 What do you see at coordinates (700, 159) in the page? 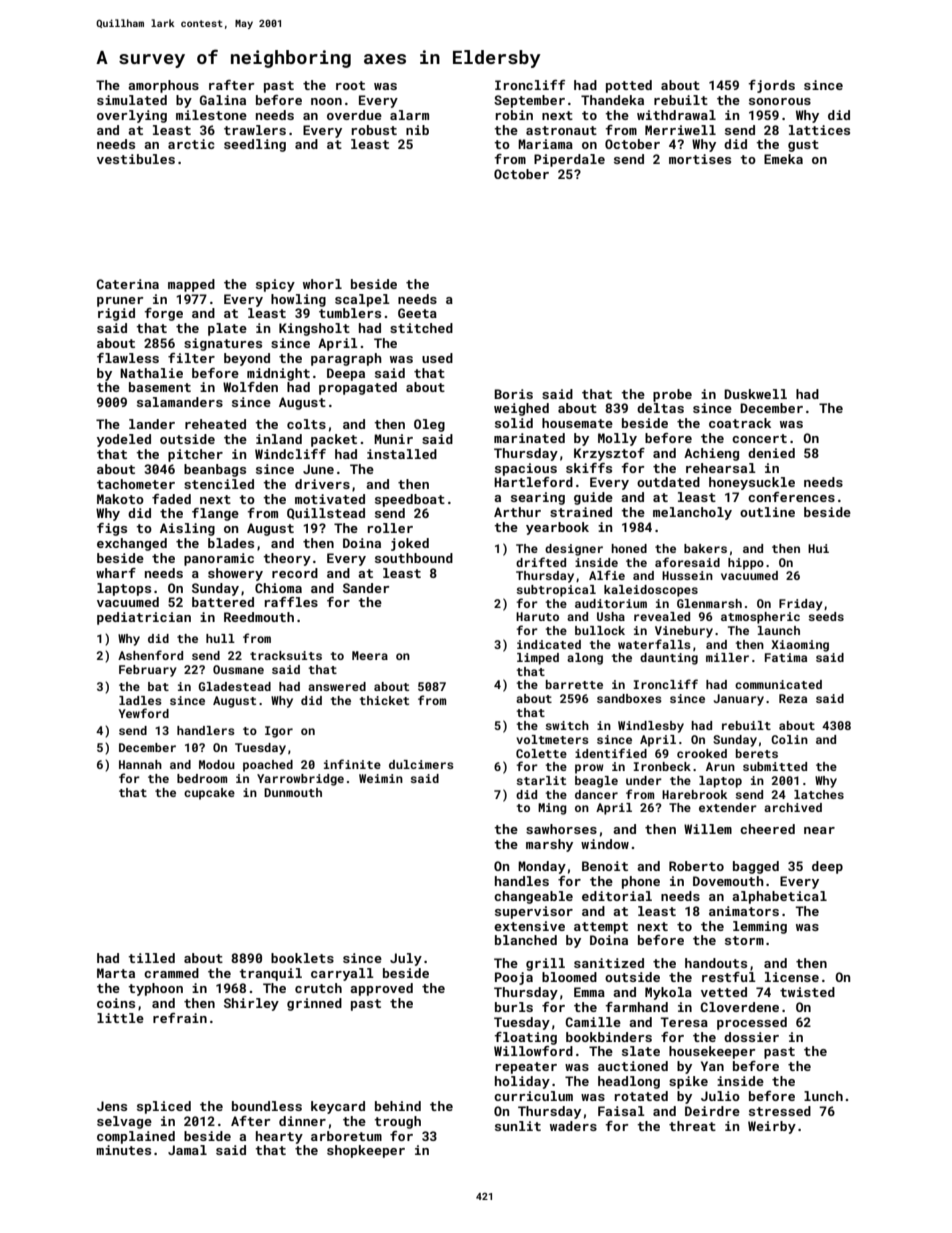
I see `mortises` at bounding box center [700, 159].
